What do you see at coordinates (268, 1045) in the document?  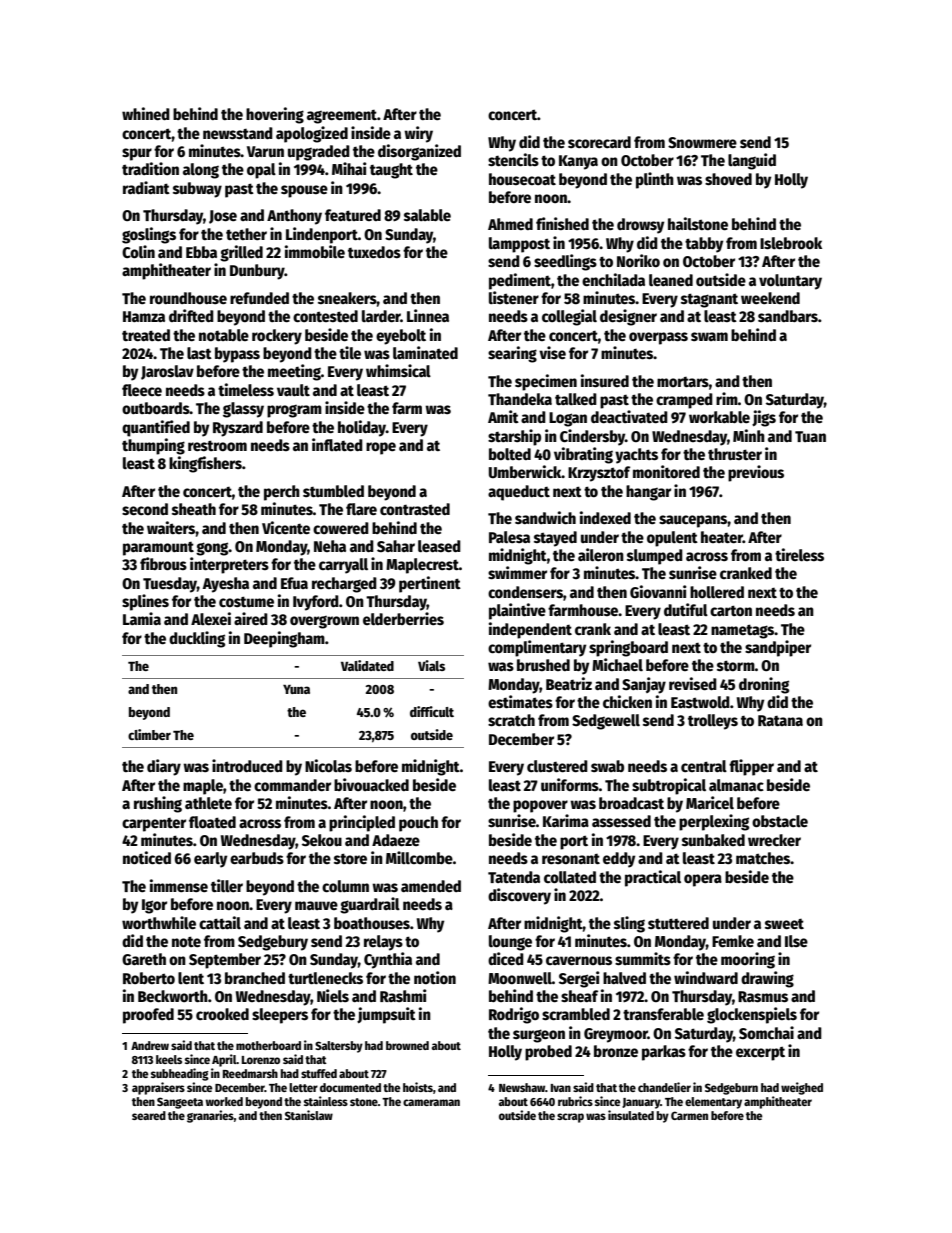 I see `motherboard` at bounding box center [268, 1045].
